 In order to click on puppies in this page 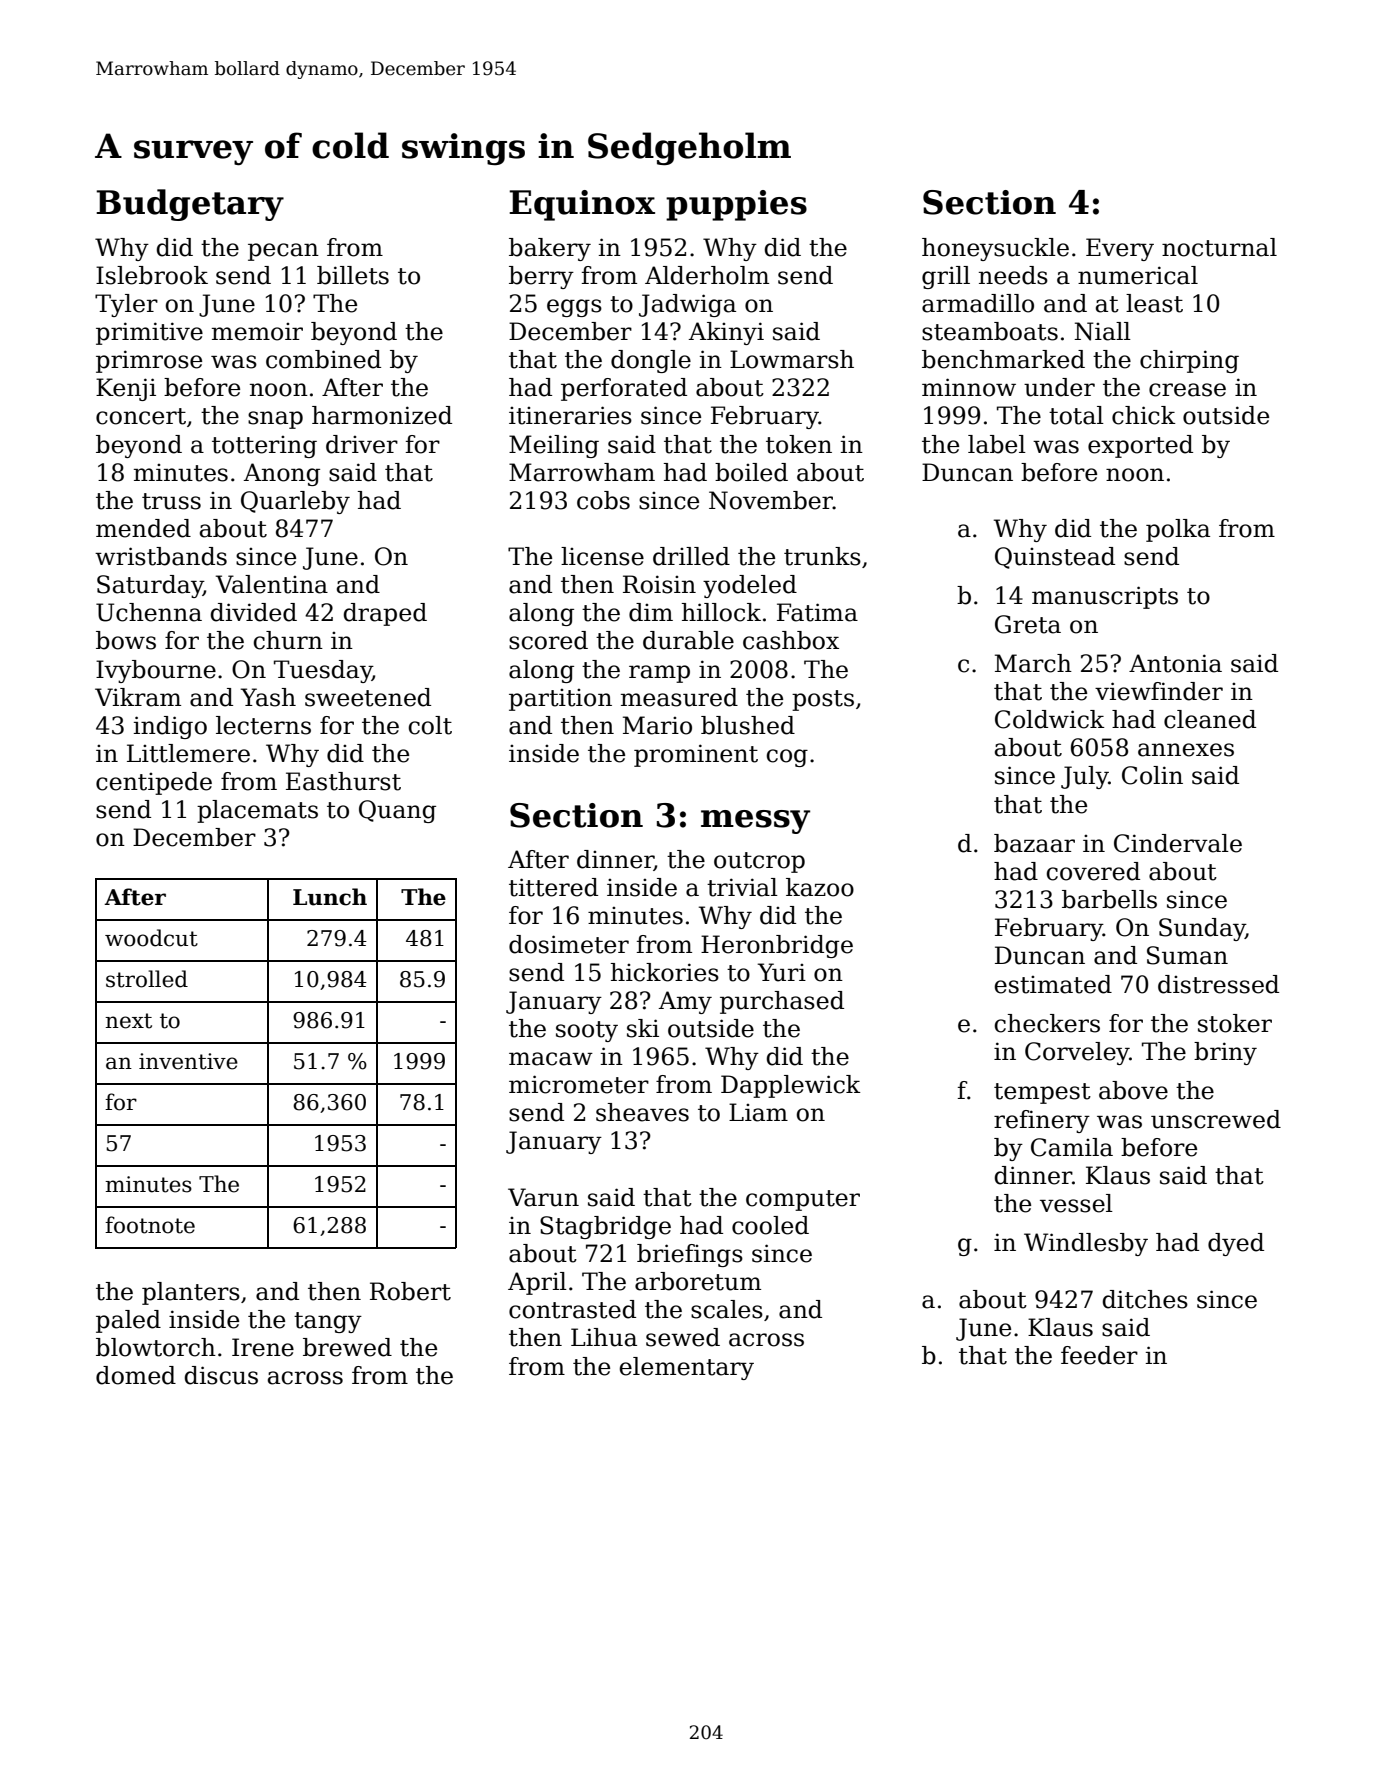, I will do `click(736, 205)`.
